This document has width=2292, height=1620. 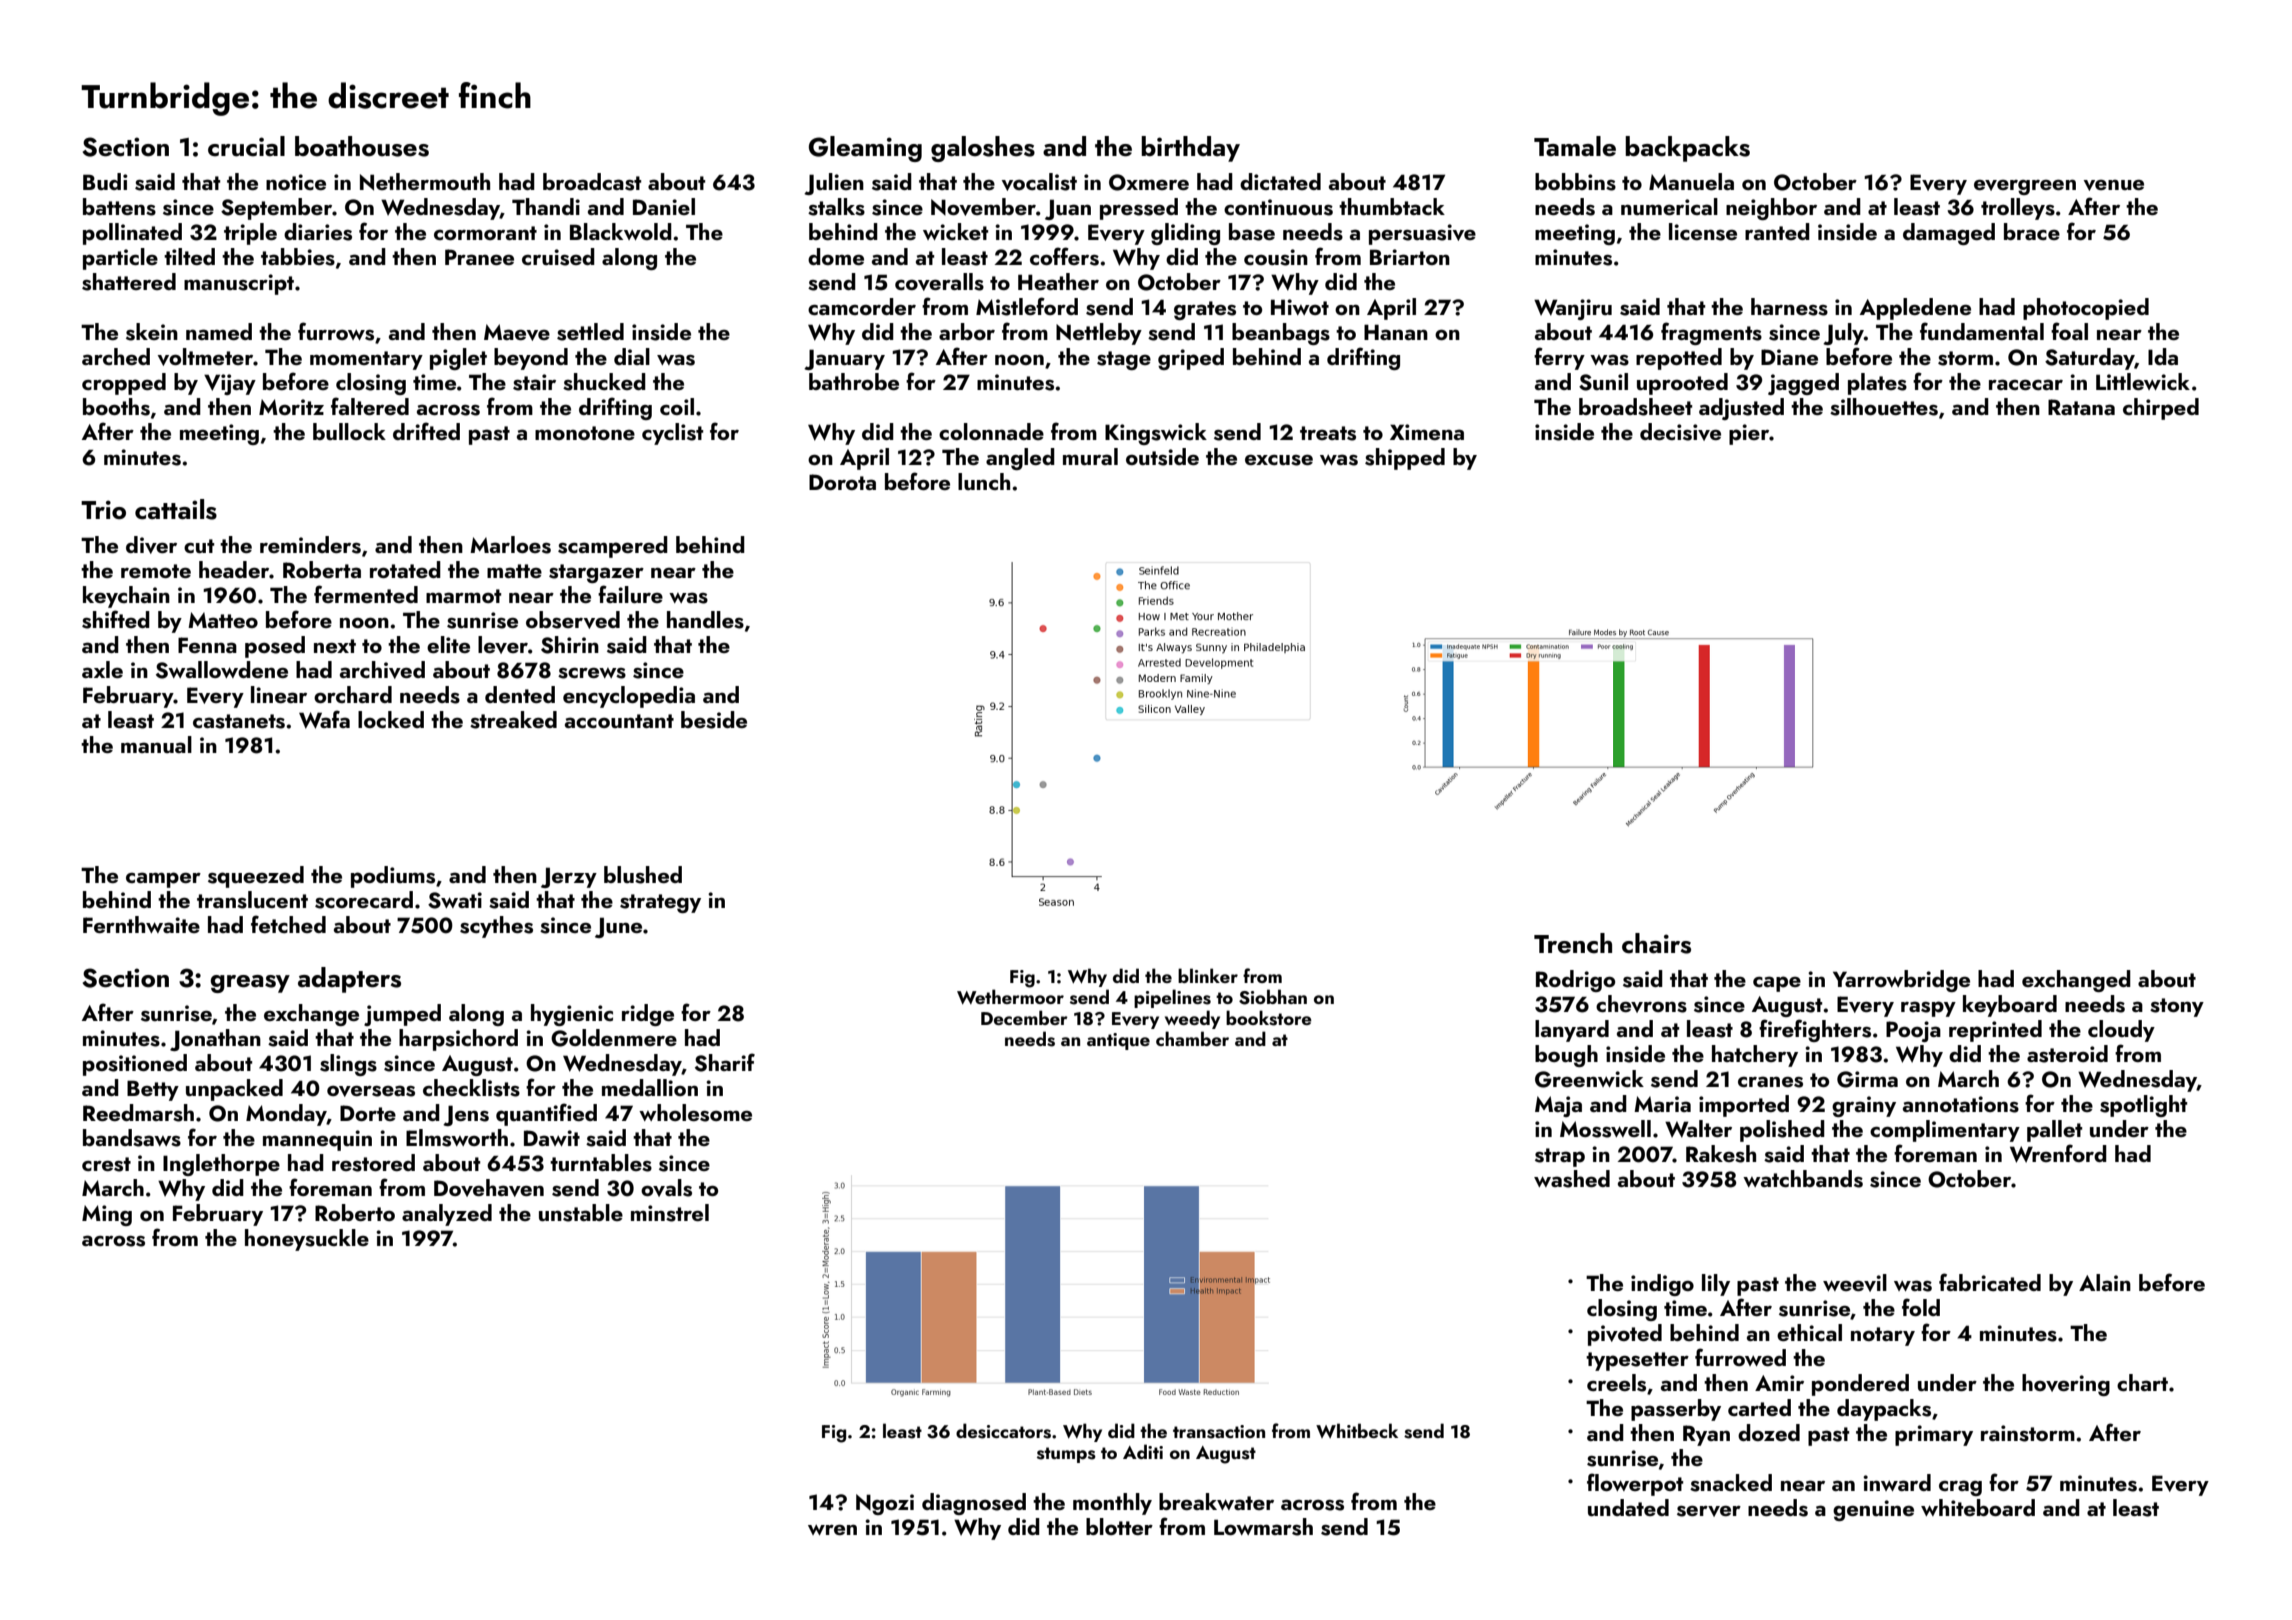 I want to click on monotone, so click(x=585, y=433).
